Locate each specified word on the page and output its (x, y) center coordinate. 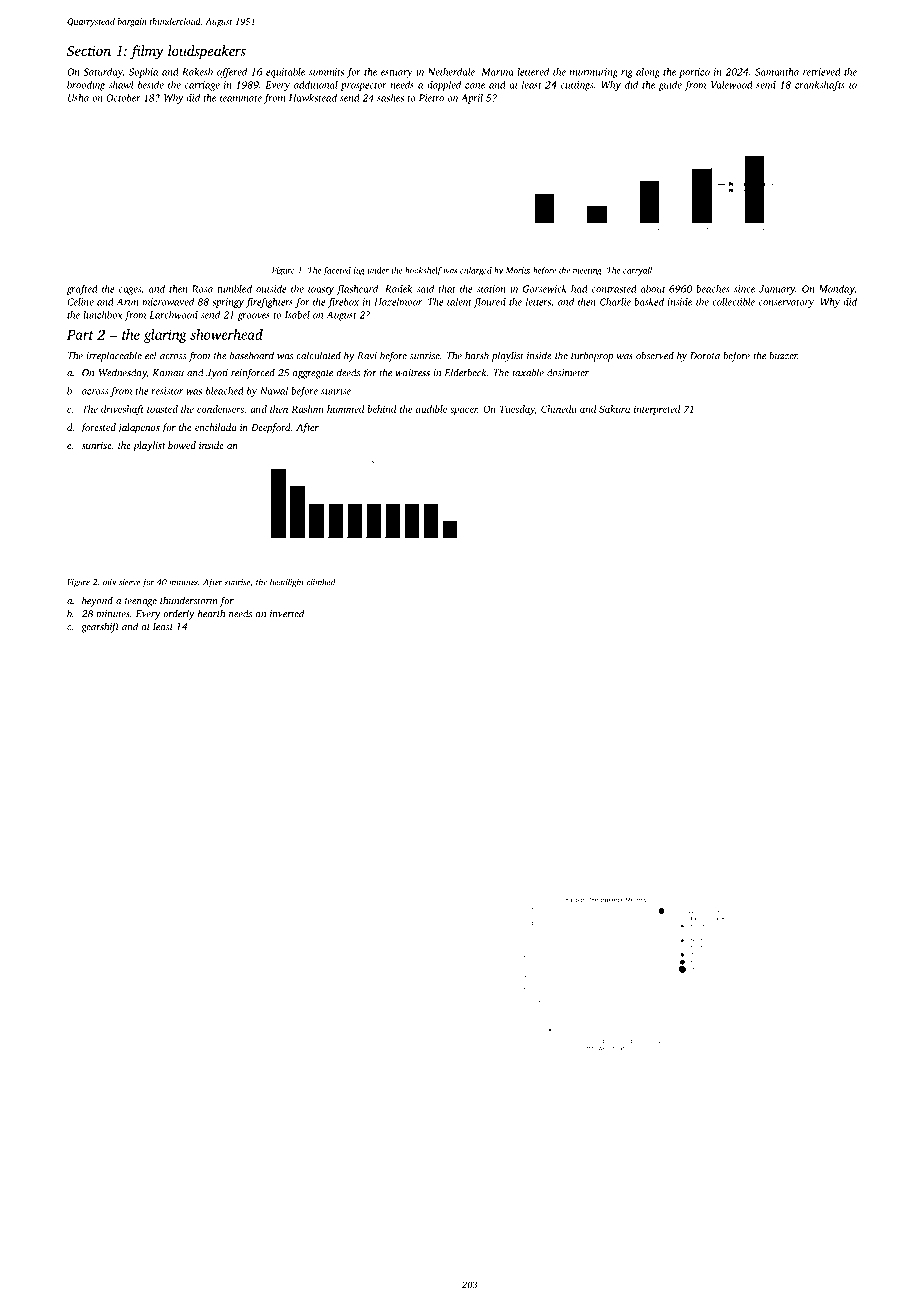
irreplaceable (114, 356)
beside (151, 85)
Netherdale (451, 72)
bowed (182, 445)
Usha (78, 98)
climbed (321, 582)
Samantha (777, 72)
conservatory (786, 303)
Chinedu (559, 409)
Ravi (367, 356)
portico (694, 73)
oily (110, 582)
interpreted (657, 410)
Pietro (431, 98)
